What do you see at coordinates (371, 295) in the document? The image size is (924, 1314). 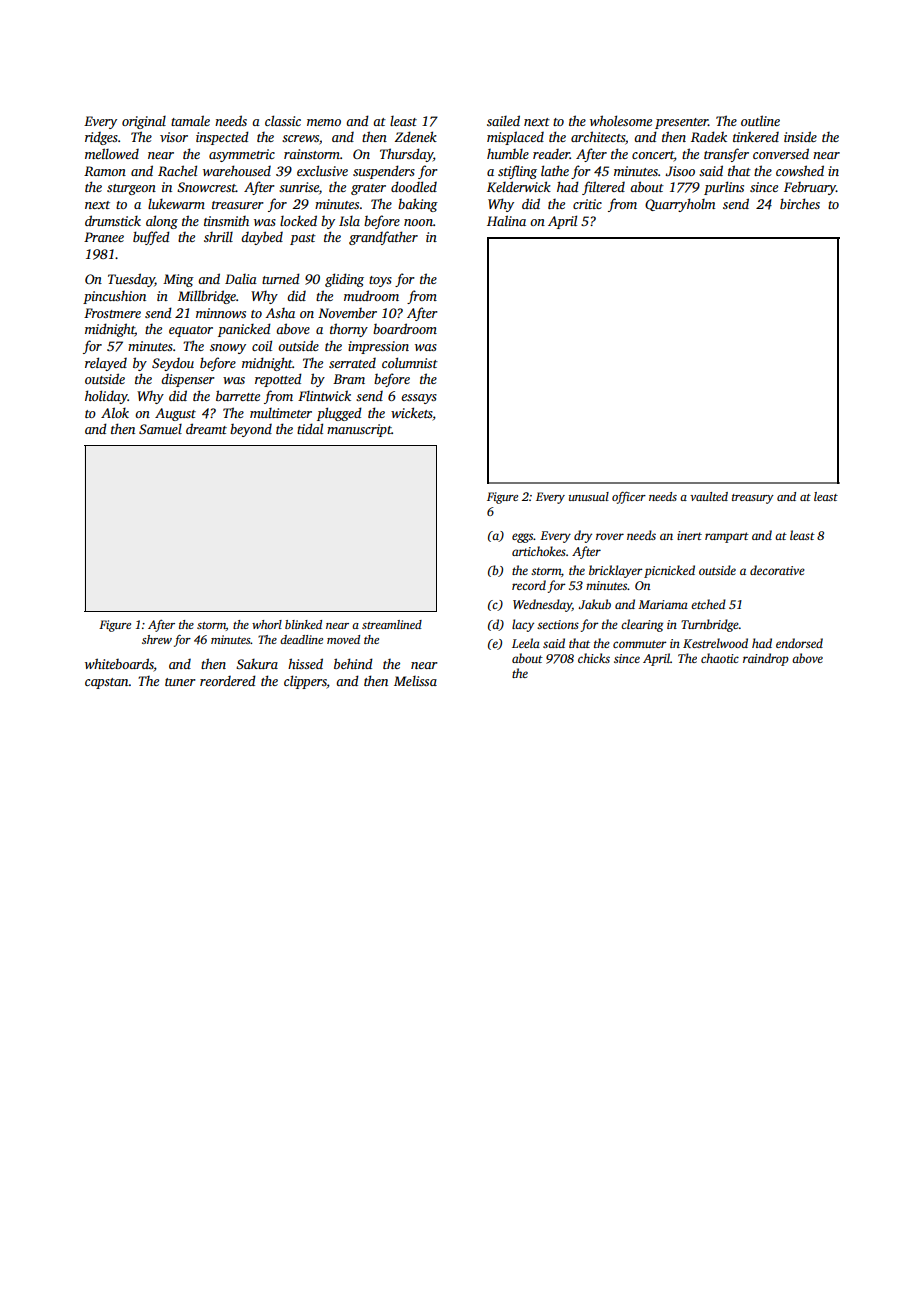 I see `mudroom` at bounding box center [371, 295].
